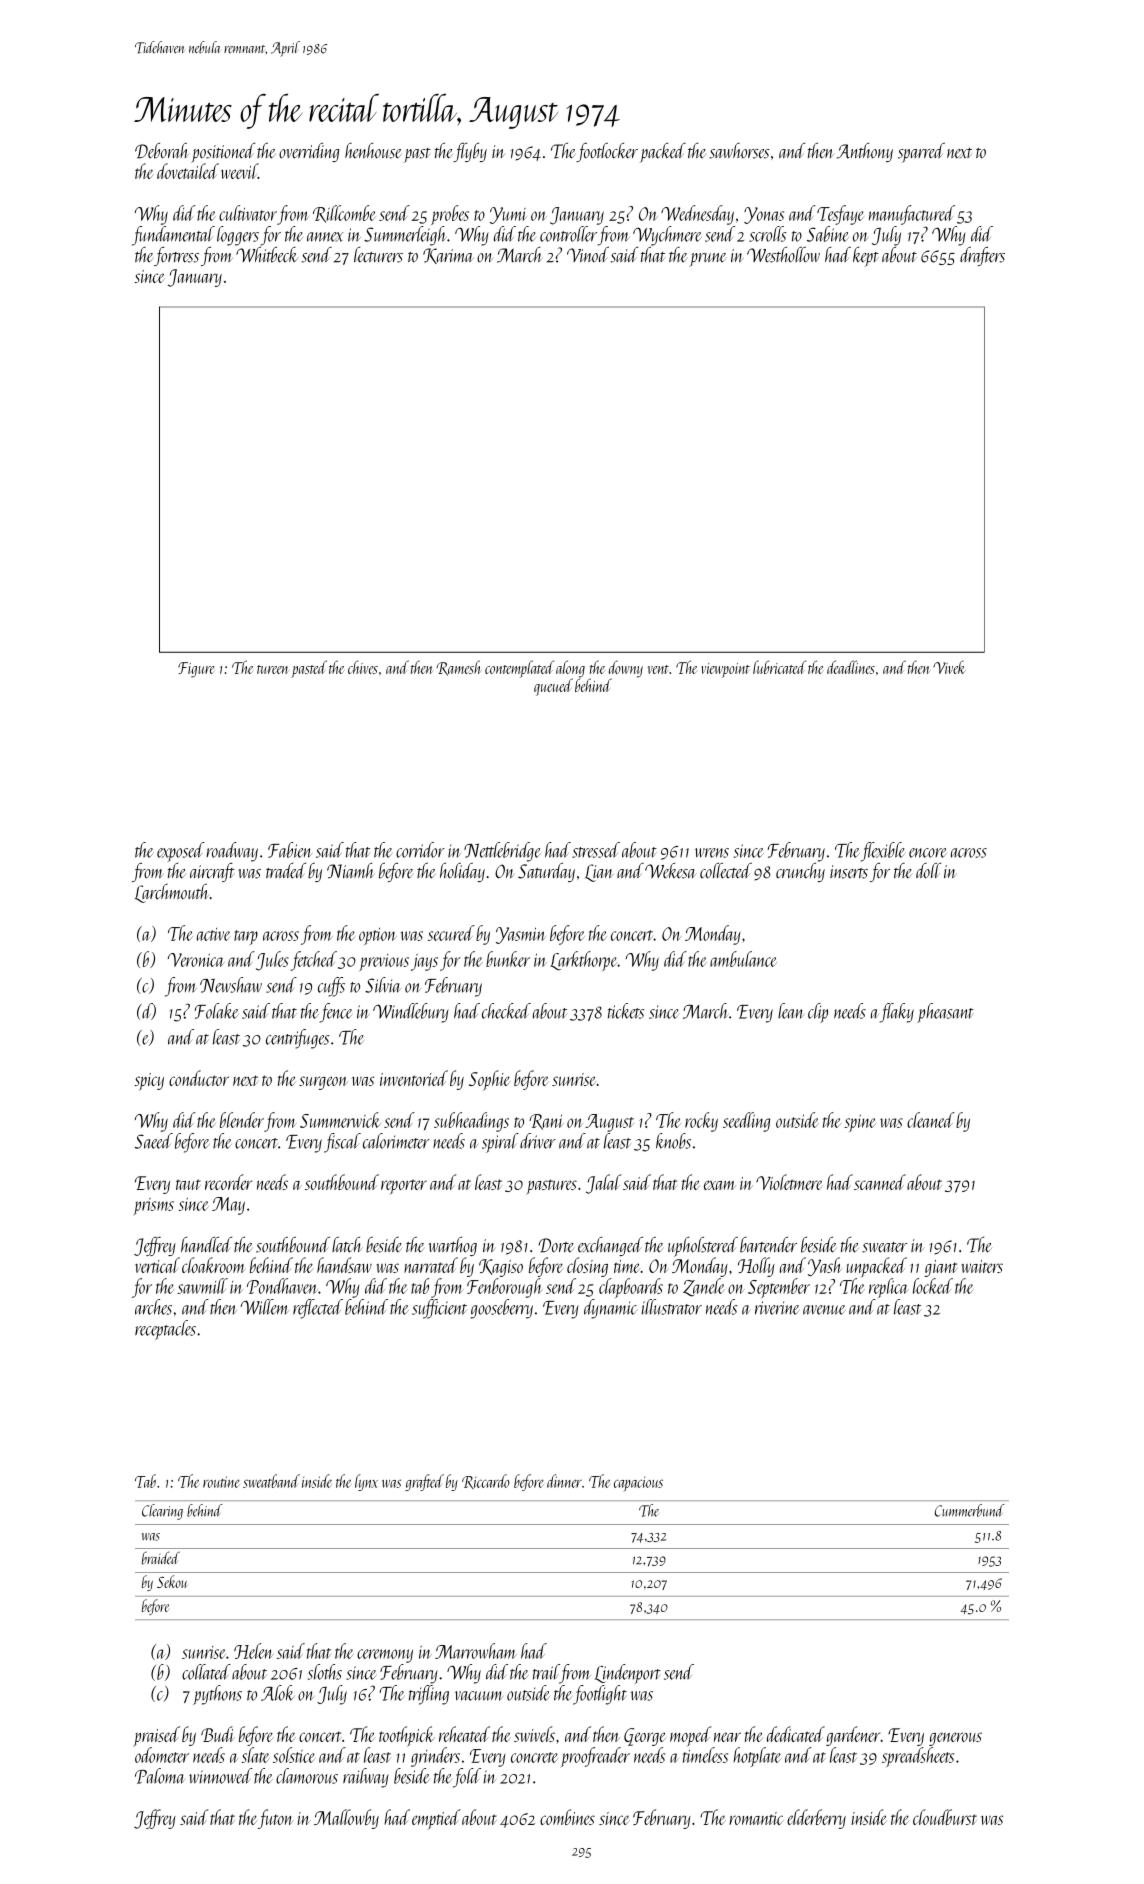  Describe the element at coordinates (276, 1819) in the screenshot. I see `futon` at that location.
